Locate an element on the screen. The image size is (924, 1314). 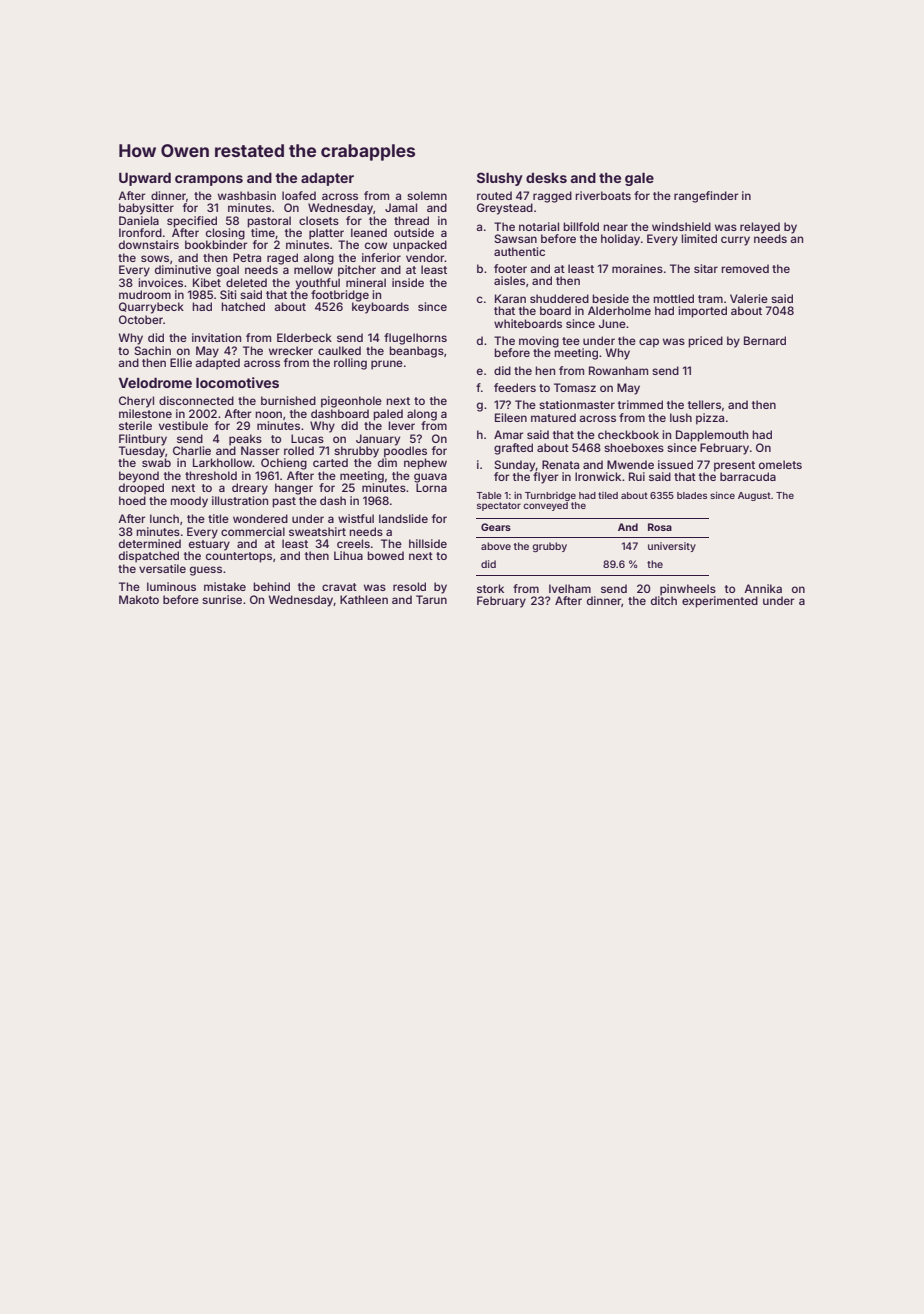
footer is located at coordinates (510, 268).
